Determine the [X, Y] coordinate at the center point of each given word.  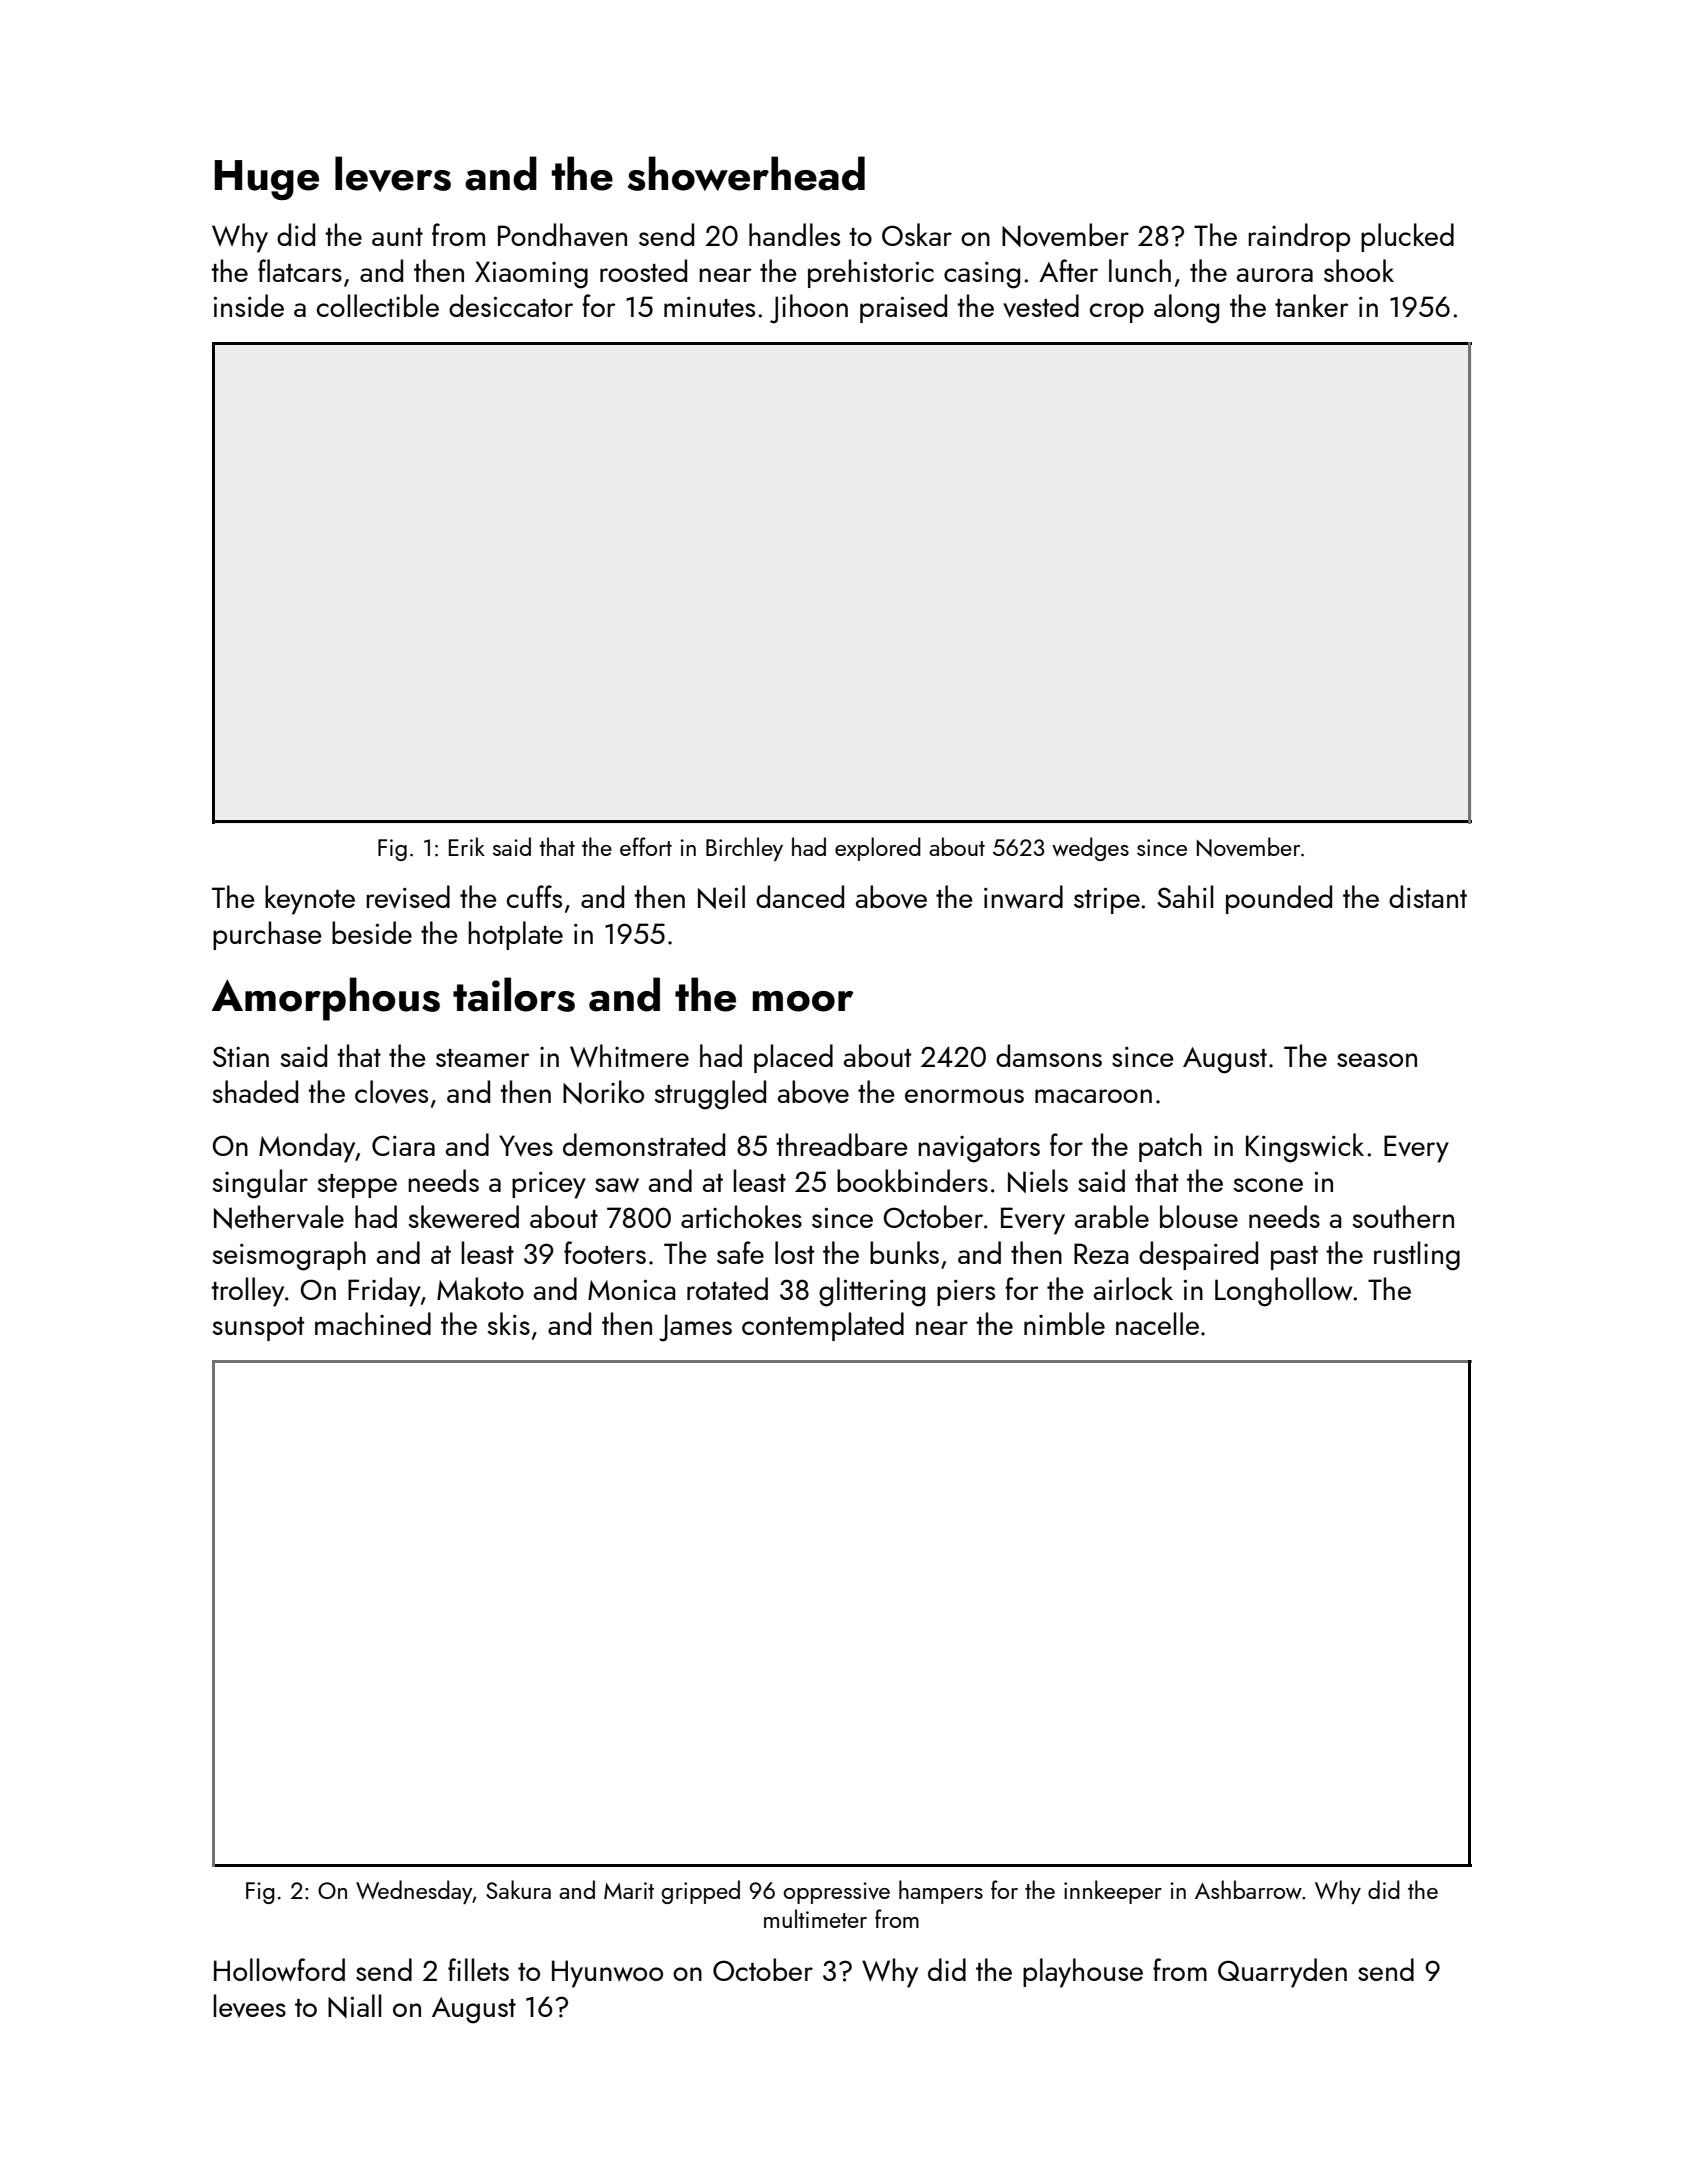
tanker [1312, 305]
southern [1403, 1216]
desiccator [511, 305]
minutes [709, 307]
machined [373, 1323]
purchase [267, 935]
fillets [478, 1969]
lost [794, 1252]
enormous [964, 1096]
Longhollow [1283, 1292]
